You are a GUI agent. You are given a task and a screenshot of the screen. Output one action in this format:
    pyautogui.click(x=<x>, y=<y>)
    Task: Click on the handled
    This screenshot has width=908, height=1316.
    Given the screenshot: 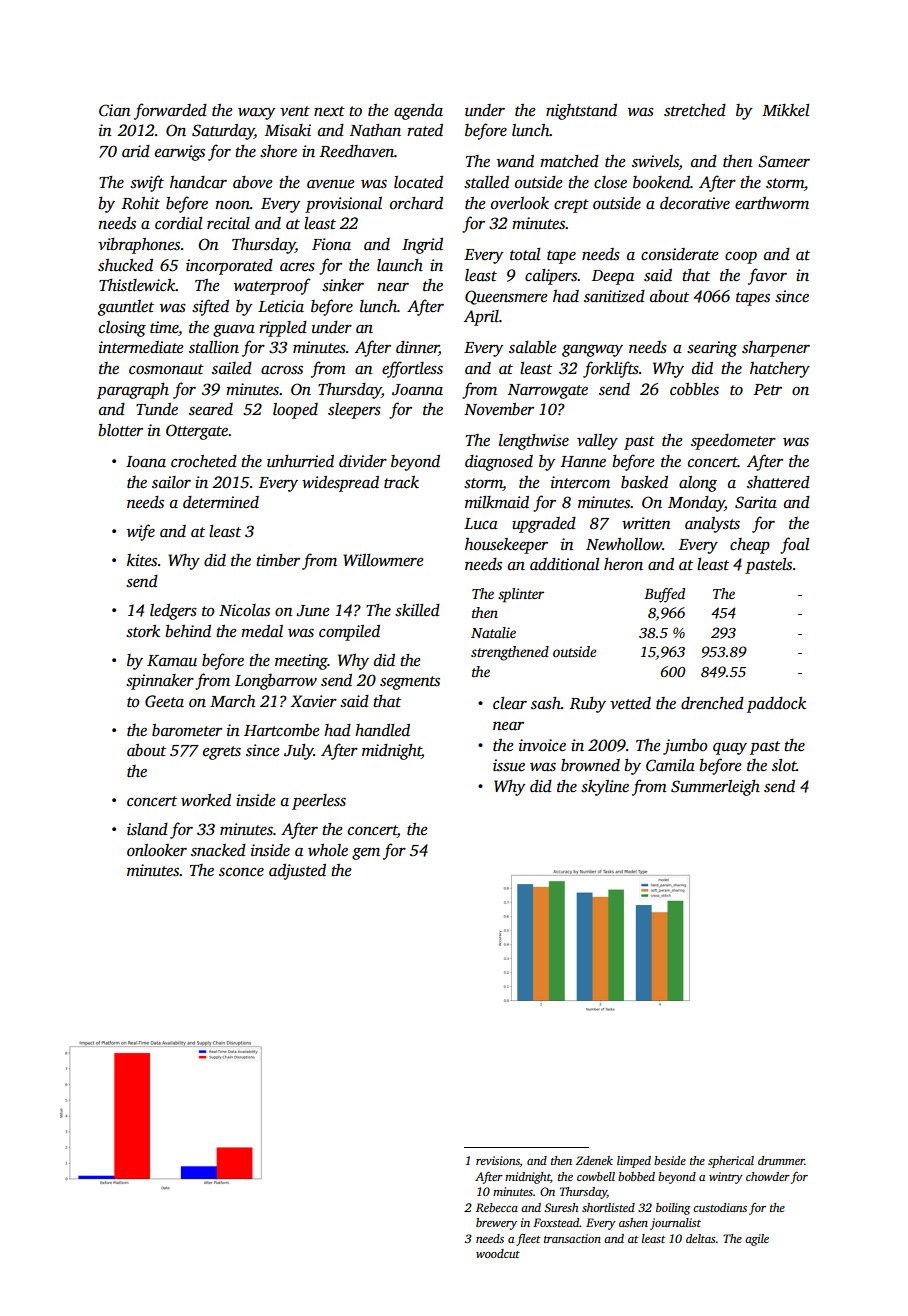 What is the action you would take?
    pyautogui.click(x=382, y=730)
